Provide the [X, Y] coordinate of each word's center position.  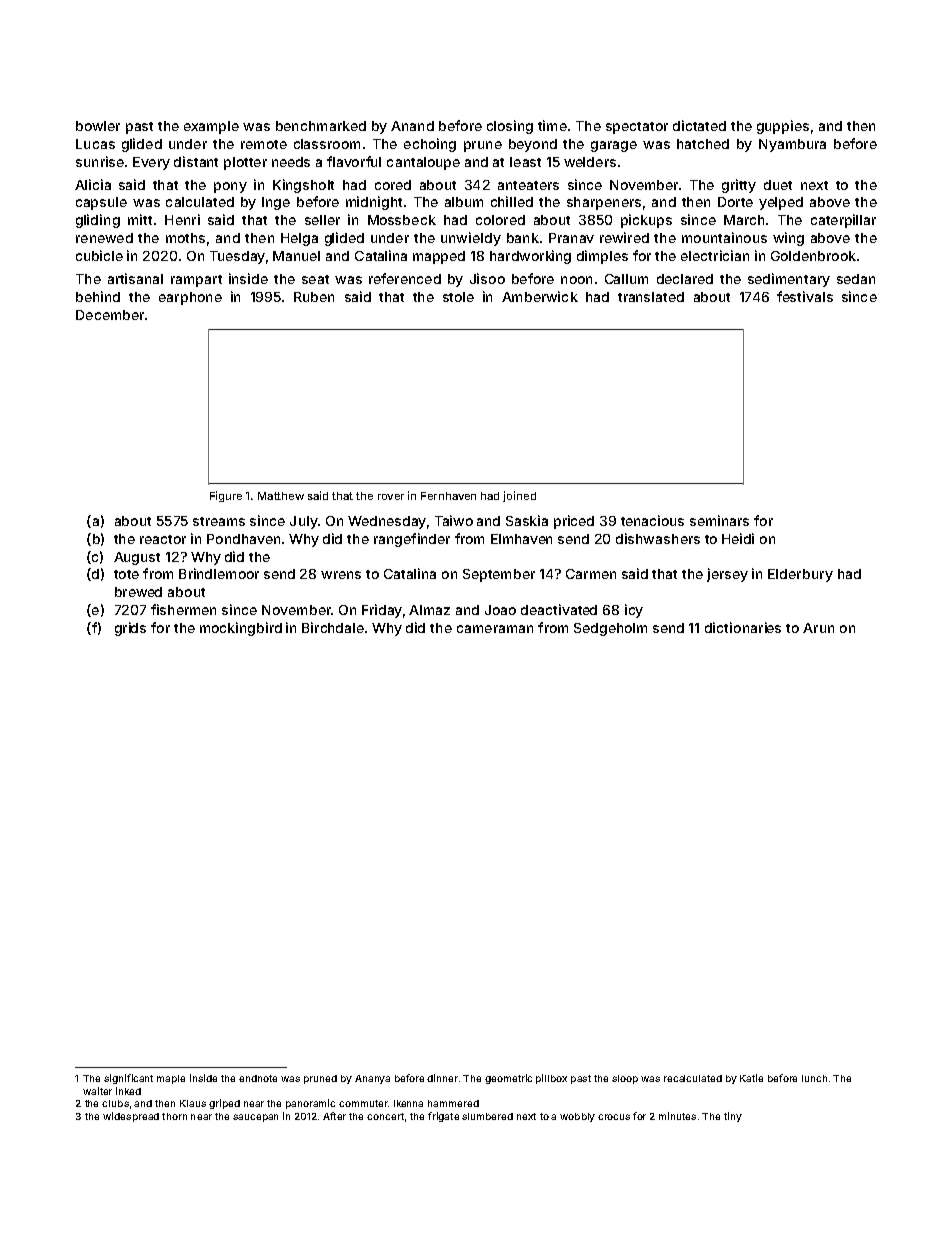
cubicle [99, 255]
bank [523, 238]
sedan [856, 279]
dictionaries [743, 627]
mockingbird [241, 629]
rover [391, 497]
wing [788, 239]
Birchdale [333, 627]
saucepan [255, 1118]
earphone [190, 298]
